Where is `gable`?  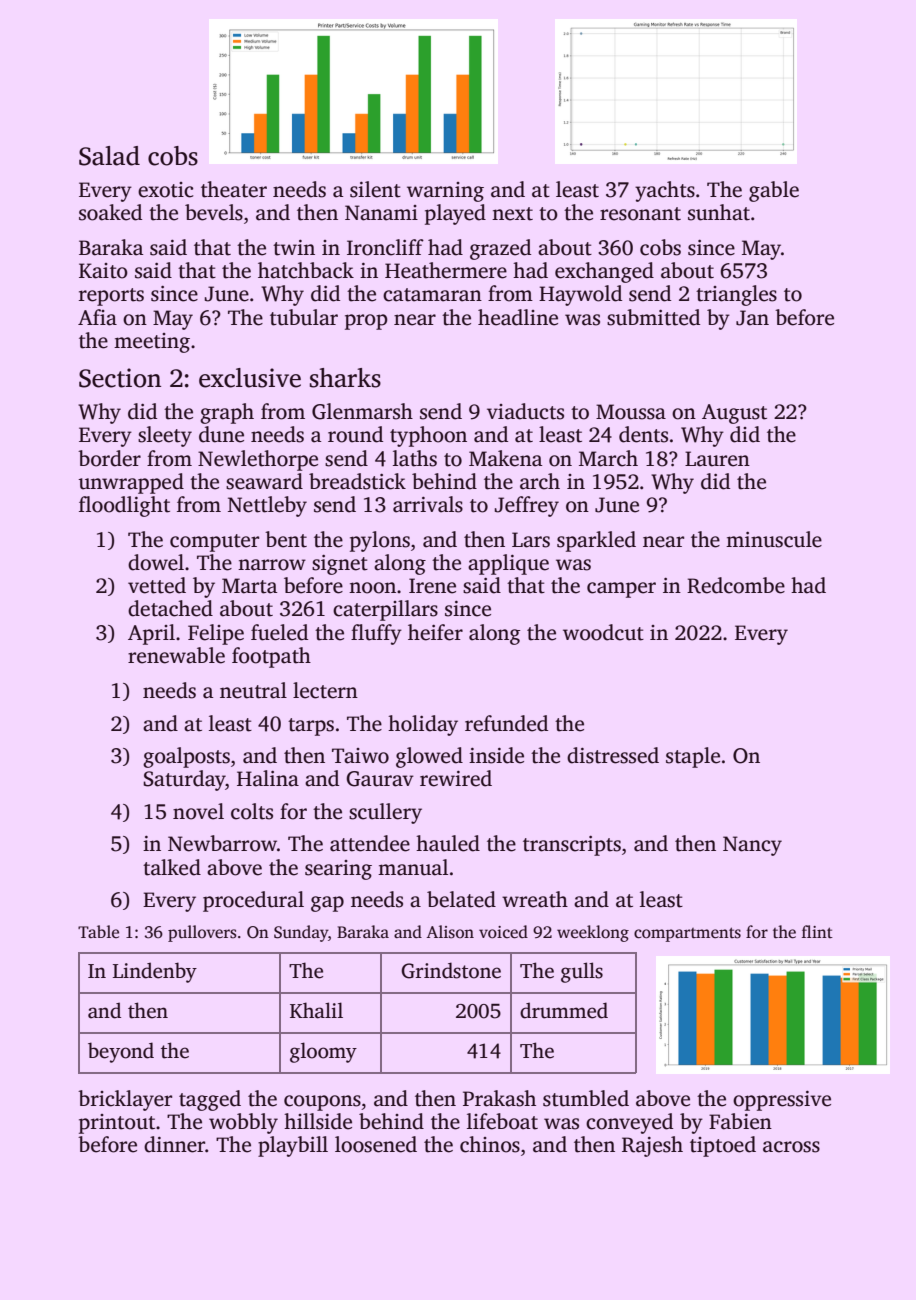 gable is located at coordinates (774, 191).
